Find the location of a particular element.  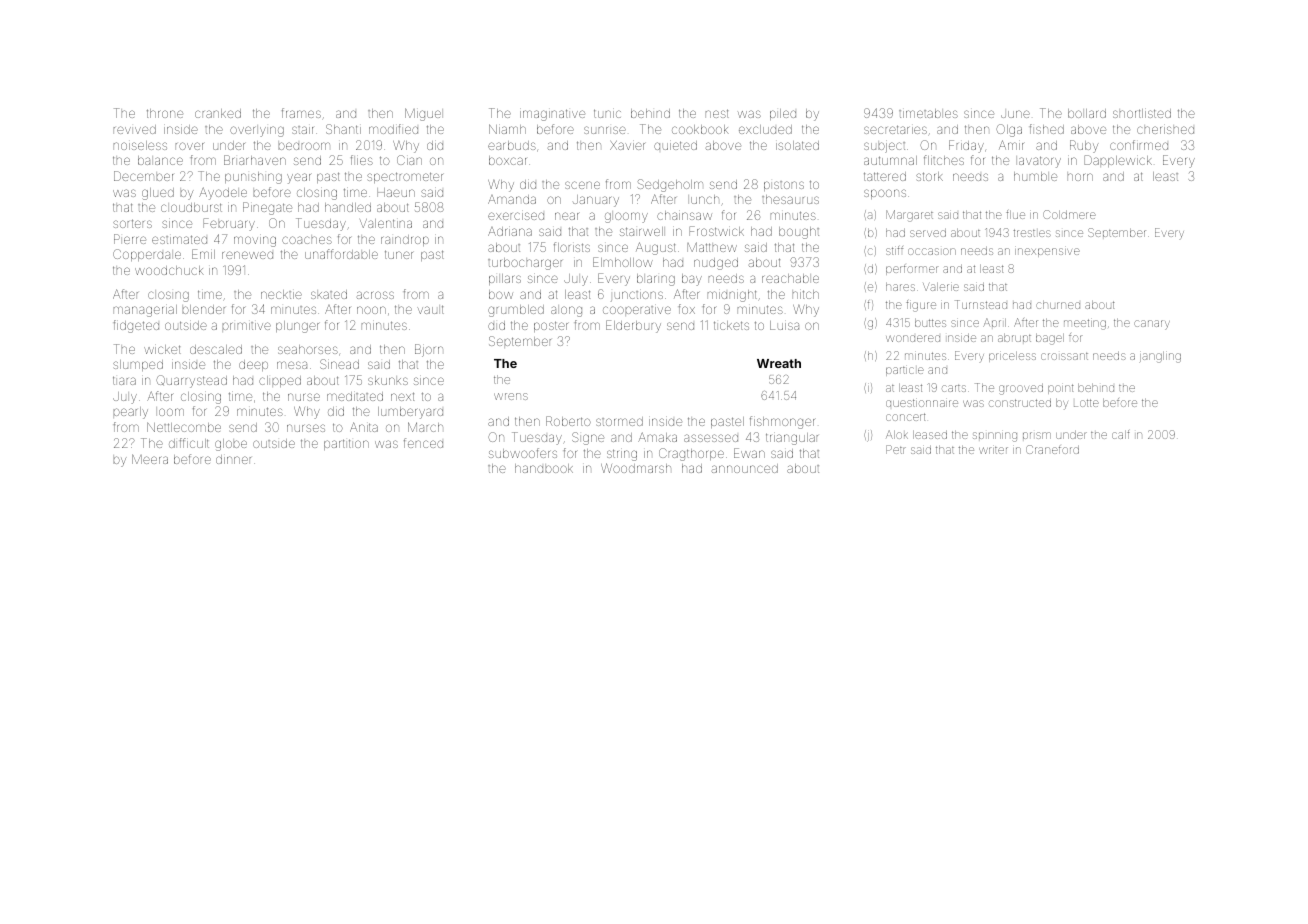

frames is located at coordinates (301, 113).
